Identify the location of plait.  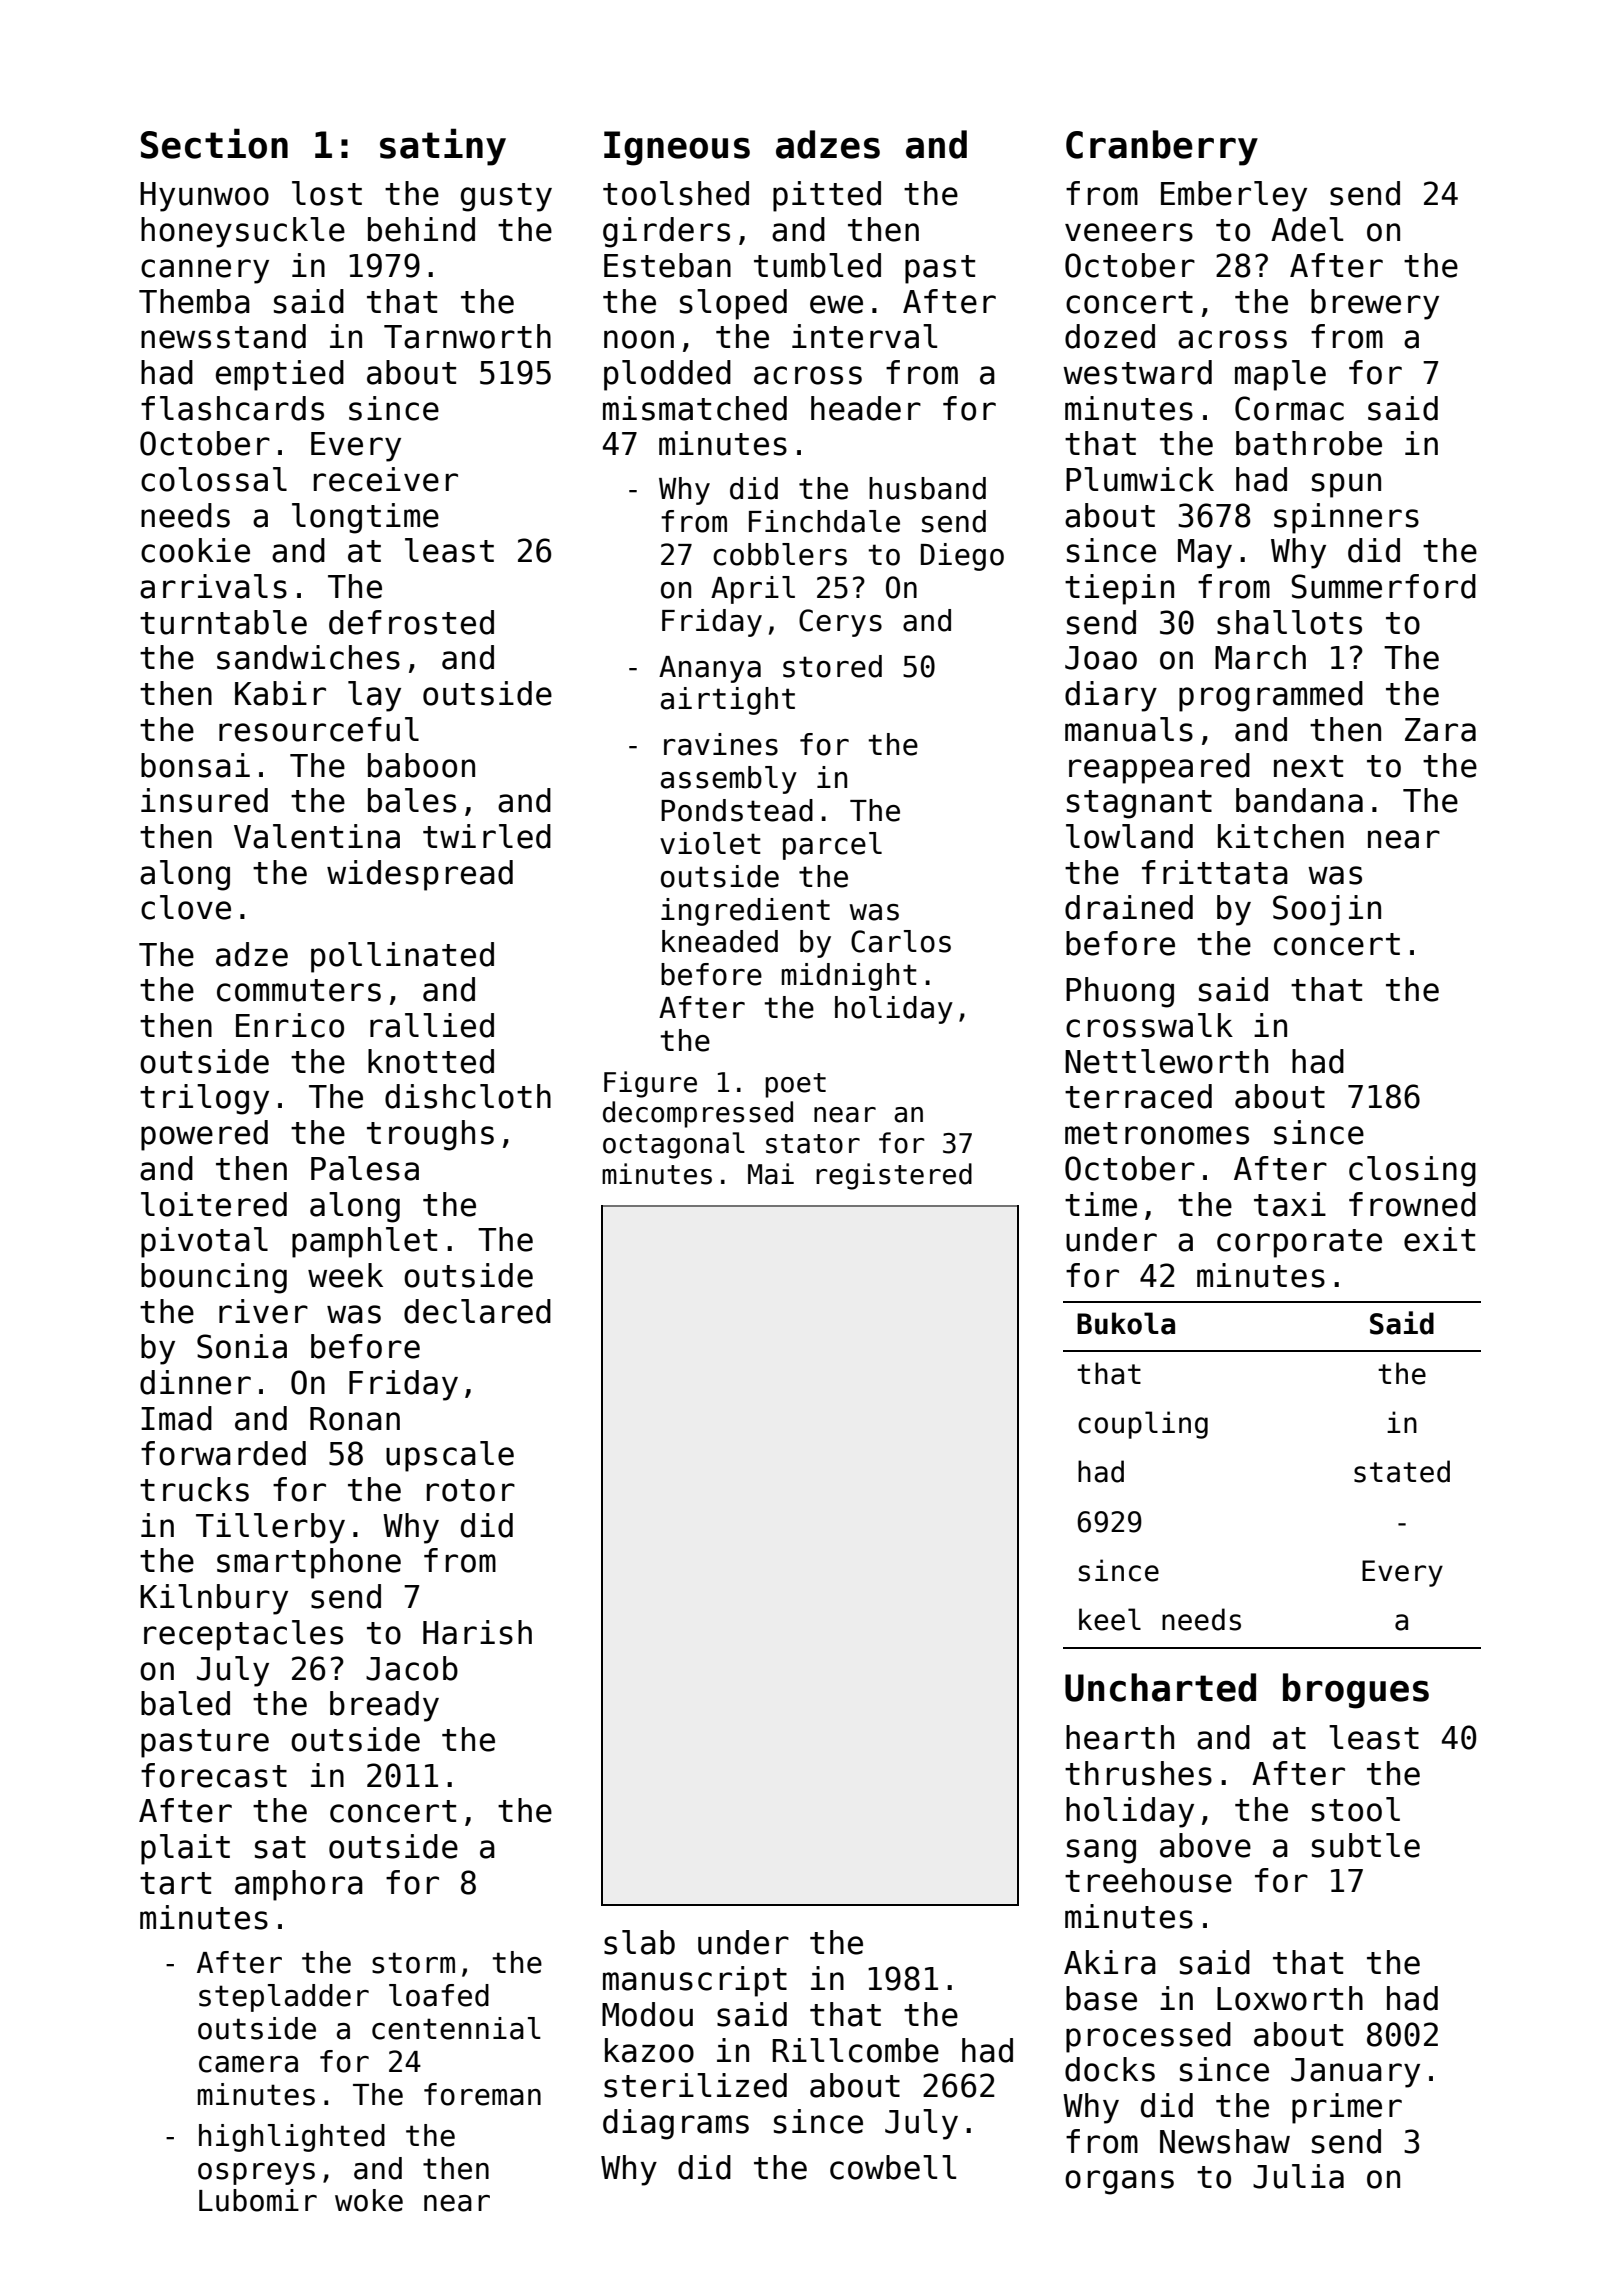
(185, 1849).
